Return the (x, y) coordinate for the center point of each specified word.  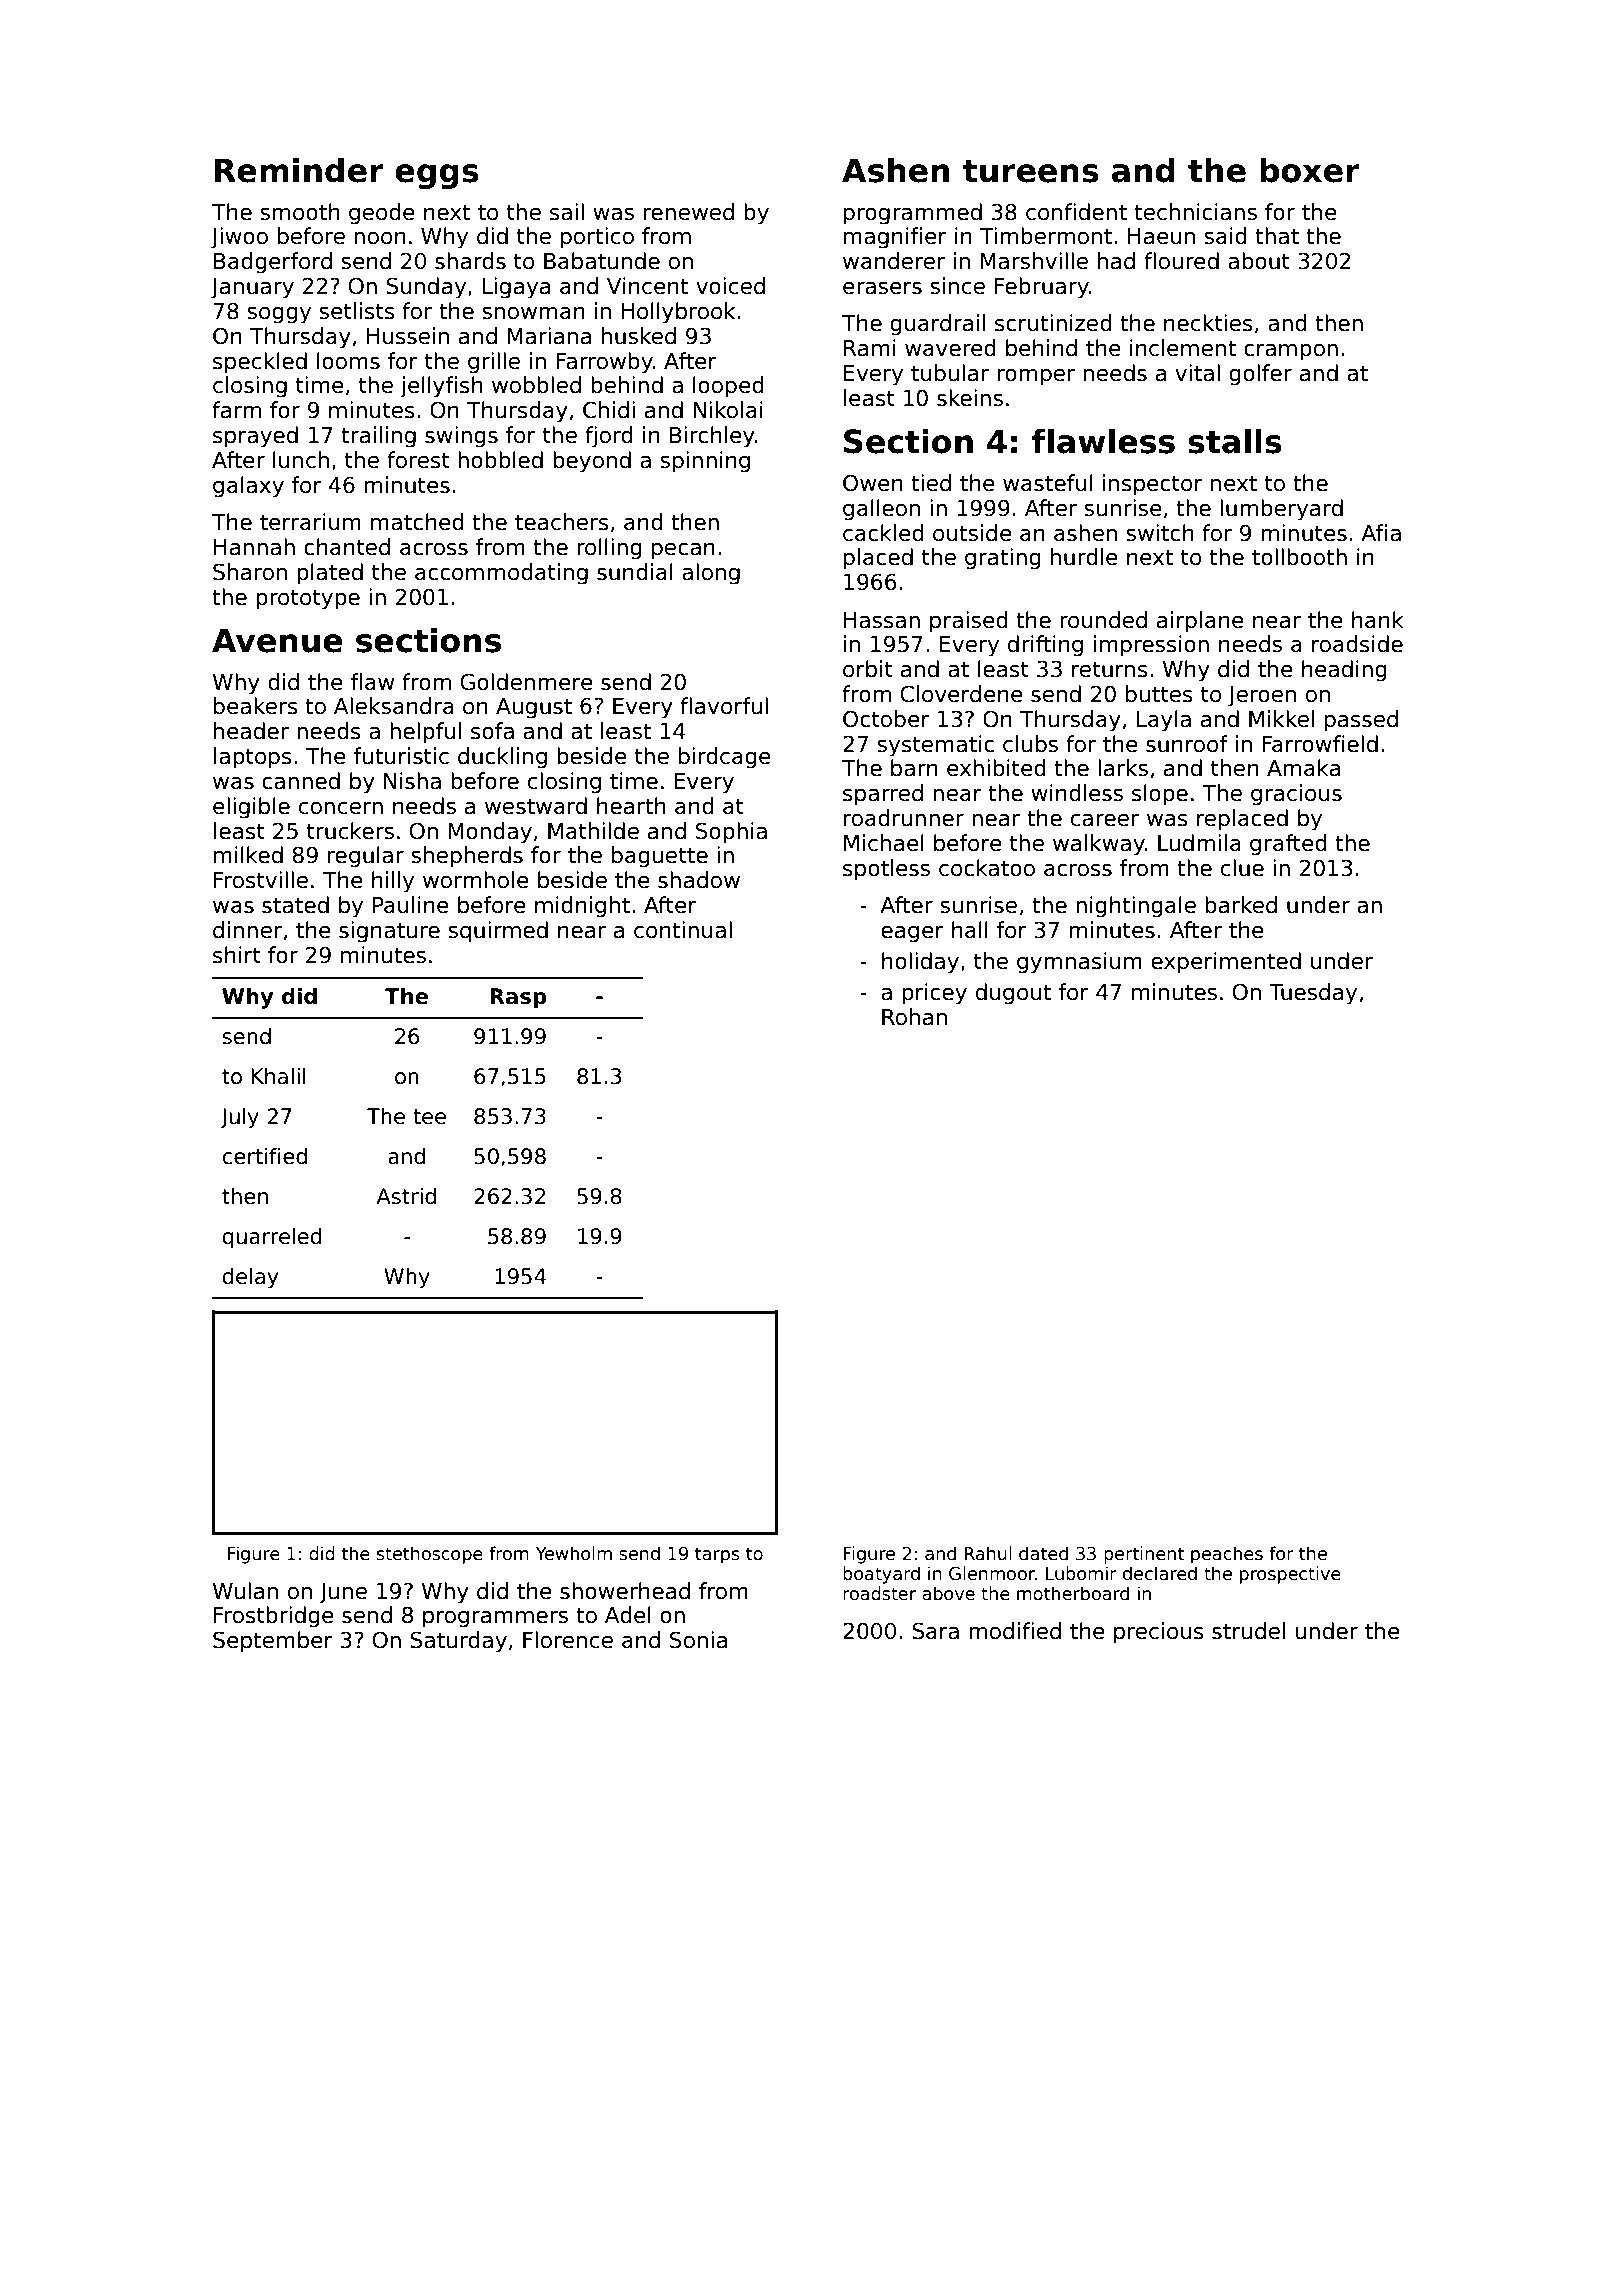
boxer (1310, 170)
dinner (247, 930)
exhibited (996, 768)
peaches (1227, 1555)
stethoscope (430, 1555)
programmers (495, 1619)
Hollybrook (678, 313)
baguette (660, 857)
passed (1361, 721)
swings (461, 437)
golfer (1260, 375)
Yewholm (574, 1553)
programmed (913, 214)
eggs (437, 176)
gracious (1296, 795)
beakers (256, 706)
